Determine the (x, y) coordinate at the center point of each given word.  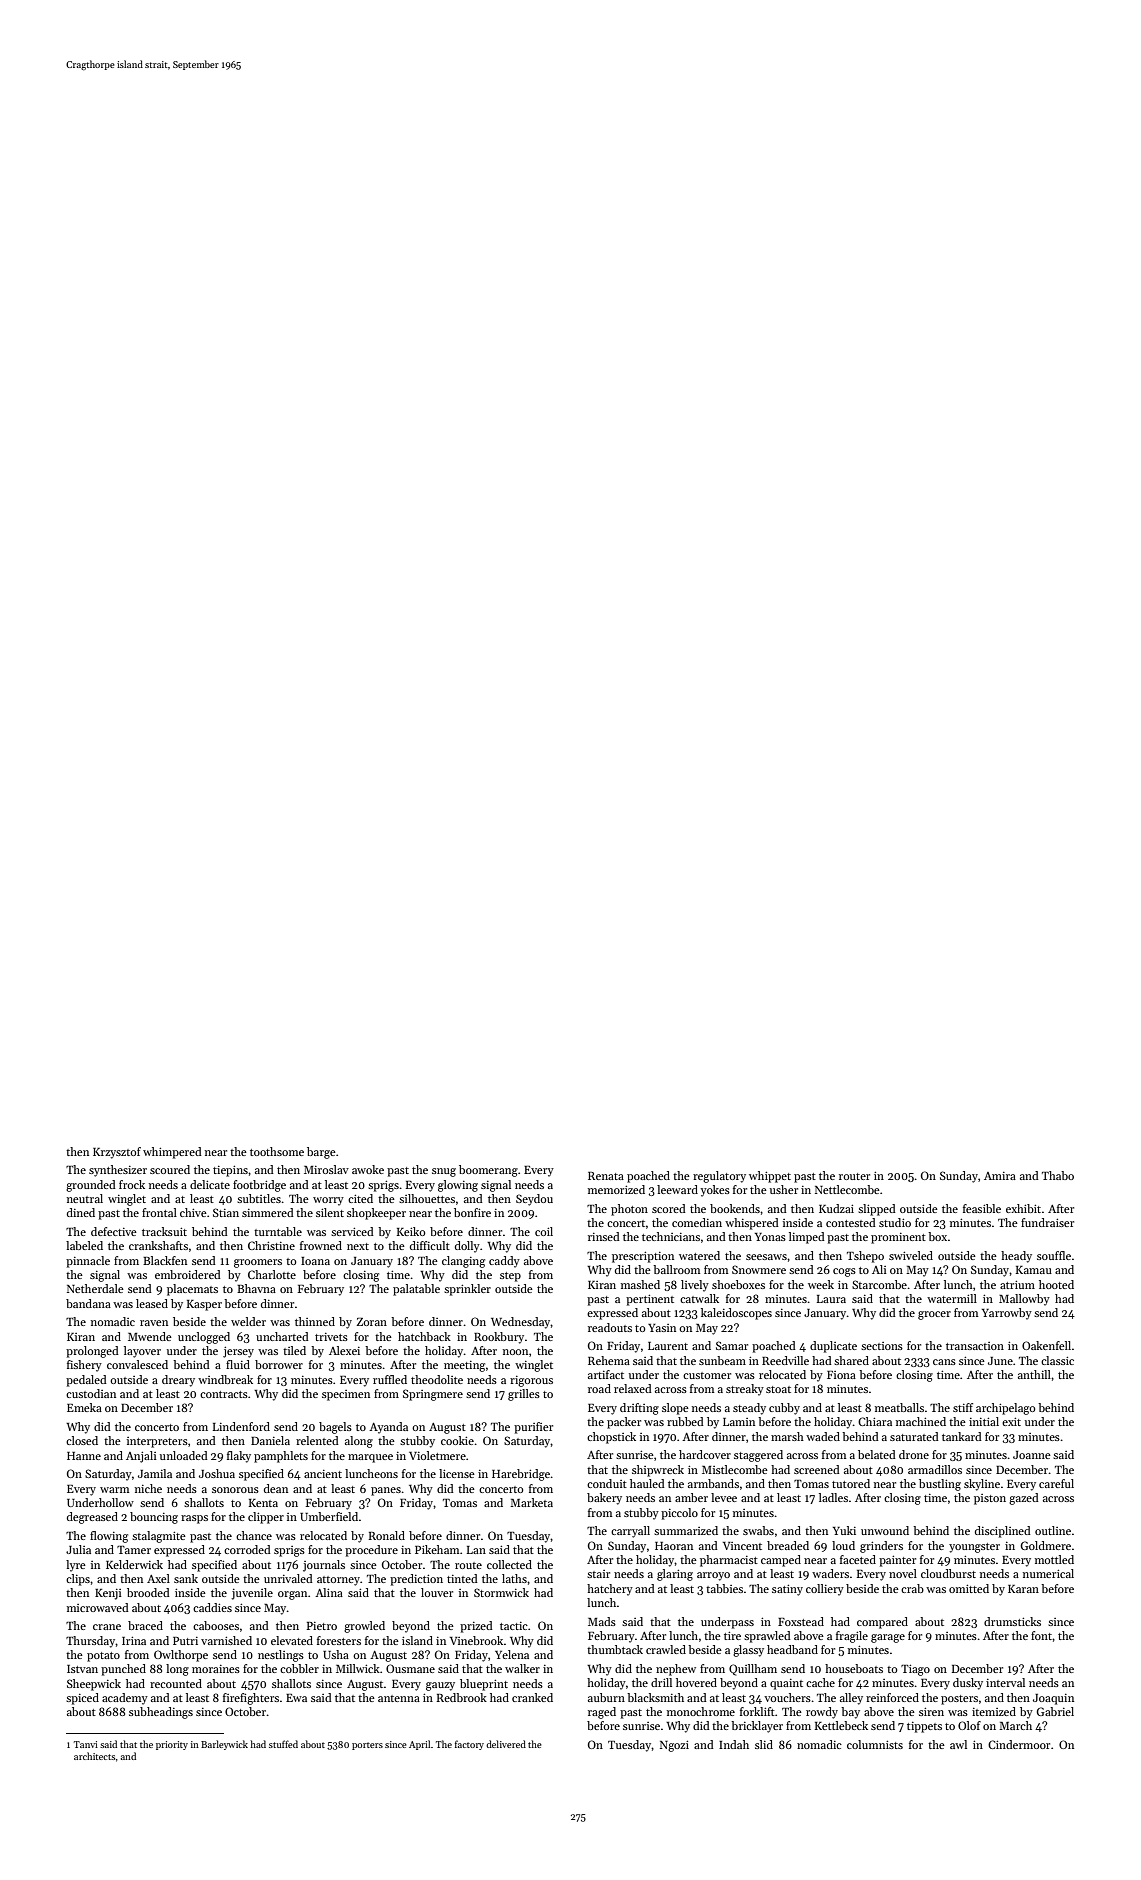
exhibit (1023, 1208)
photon (629, 1210)
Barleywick (224, 1745)
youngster (974, 1548)
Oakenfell (1046, 1345)
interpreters (157, 1442)
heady (1016, 1257)
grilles (524, 1395)
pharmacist (729, 1561)
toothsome (277, 1151)
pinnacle (88, 1262)
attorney (338, 1581)
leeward (677, 1189)
